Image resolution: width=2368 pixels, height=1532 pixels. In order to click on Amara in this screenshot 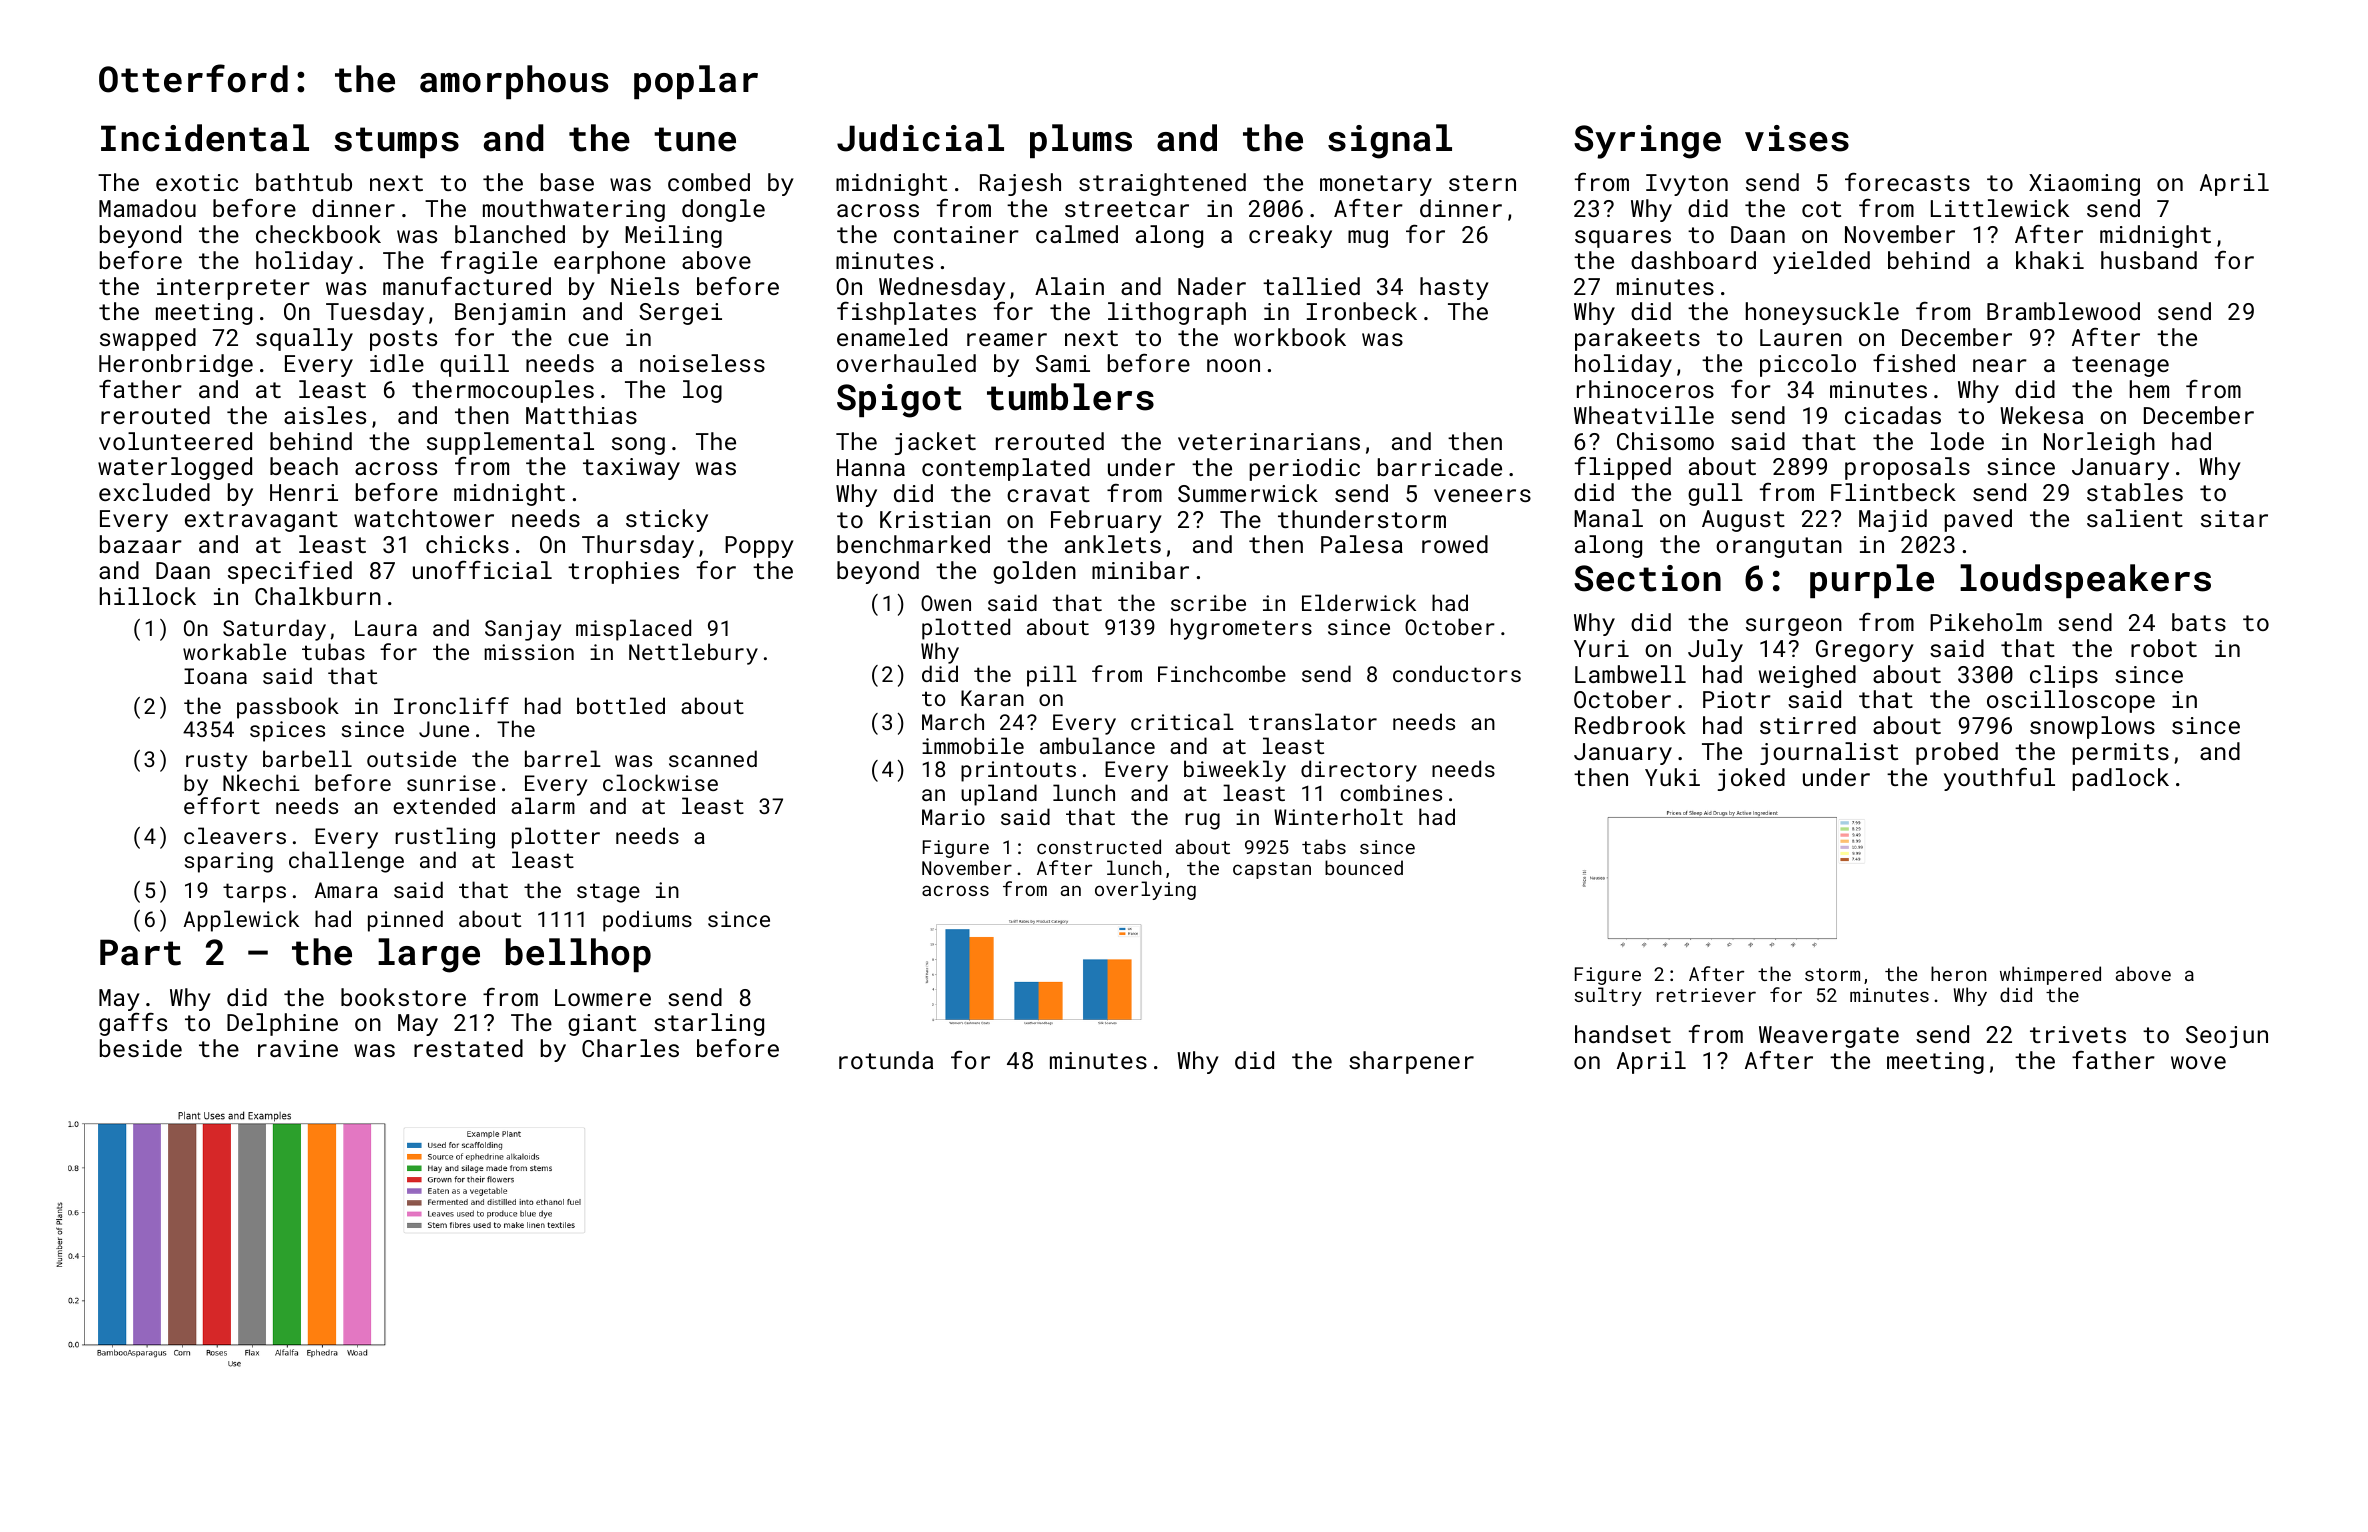, I will do `click(346, 890)`.
